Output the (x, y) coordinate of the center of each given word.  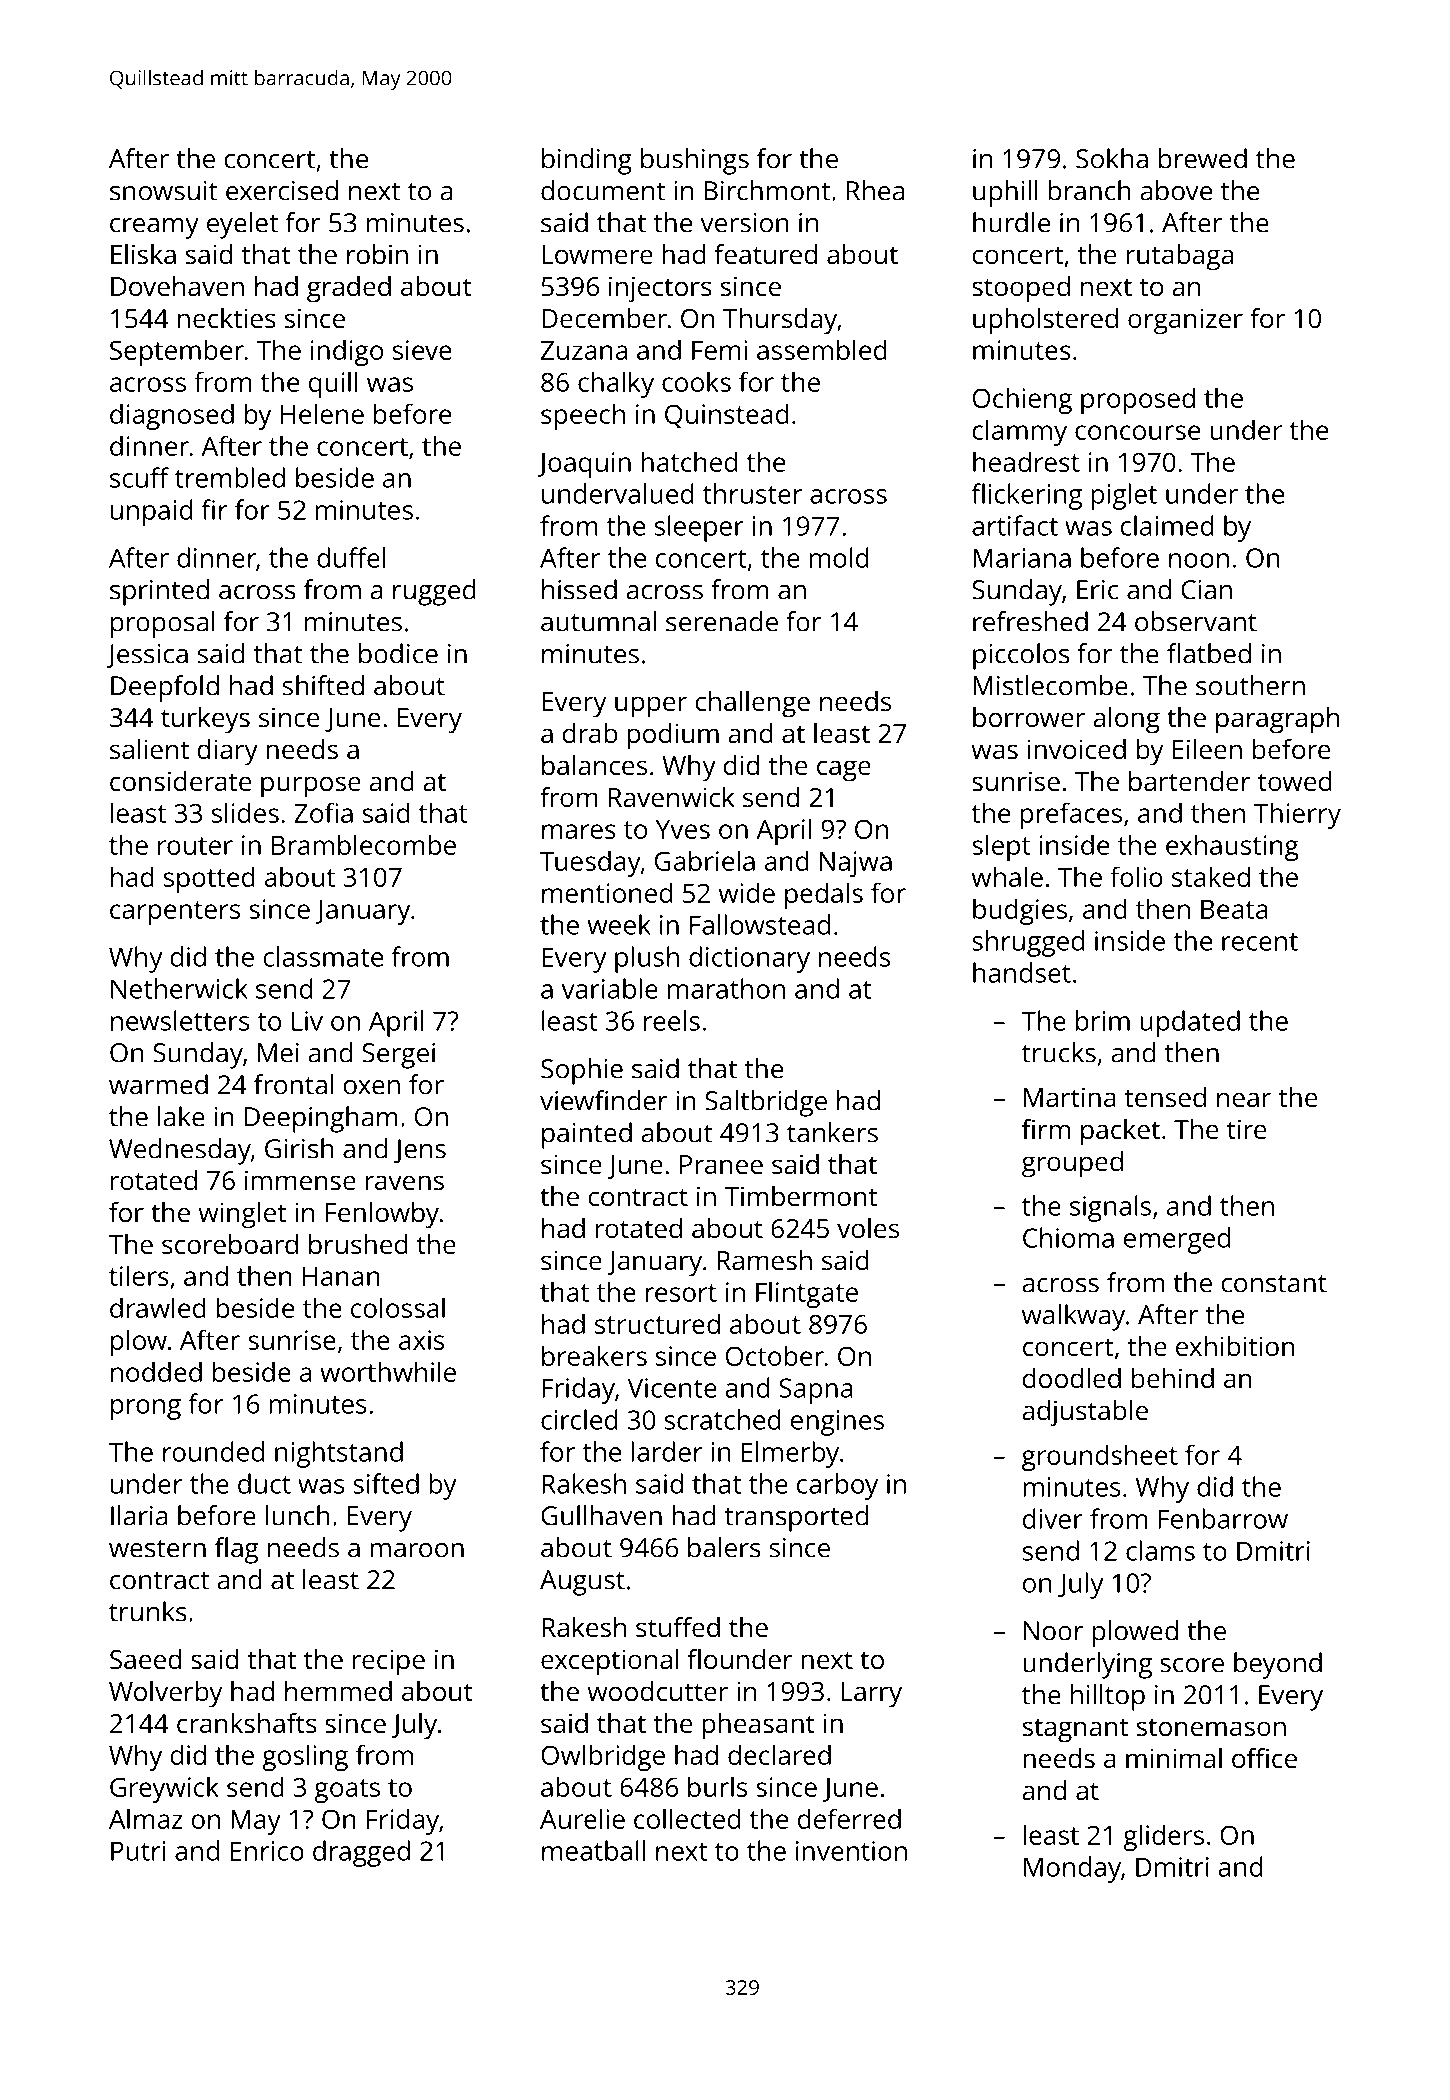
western (157, 1549)
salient (149, 749)
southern (1250, 685)
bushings (695, 161)
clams (1160, 1550)
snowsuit (164, 191)
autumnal (598, 621)
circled (579, 1419)
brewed (1203, 158)
